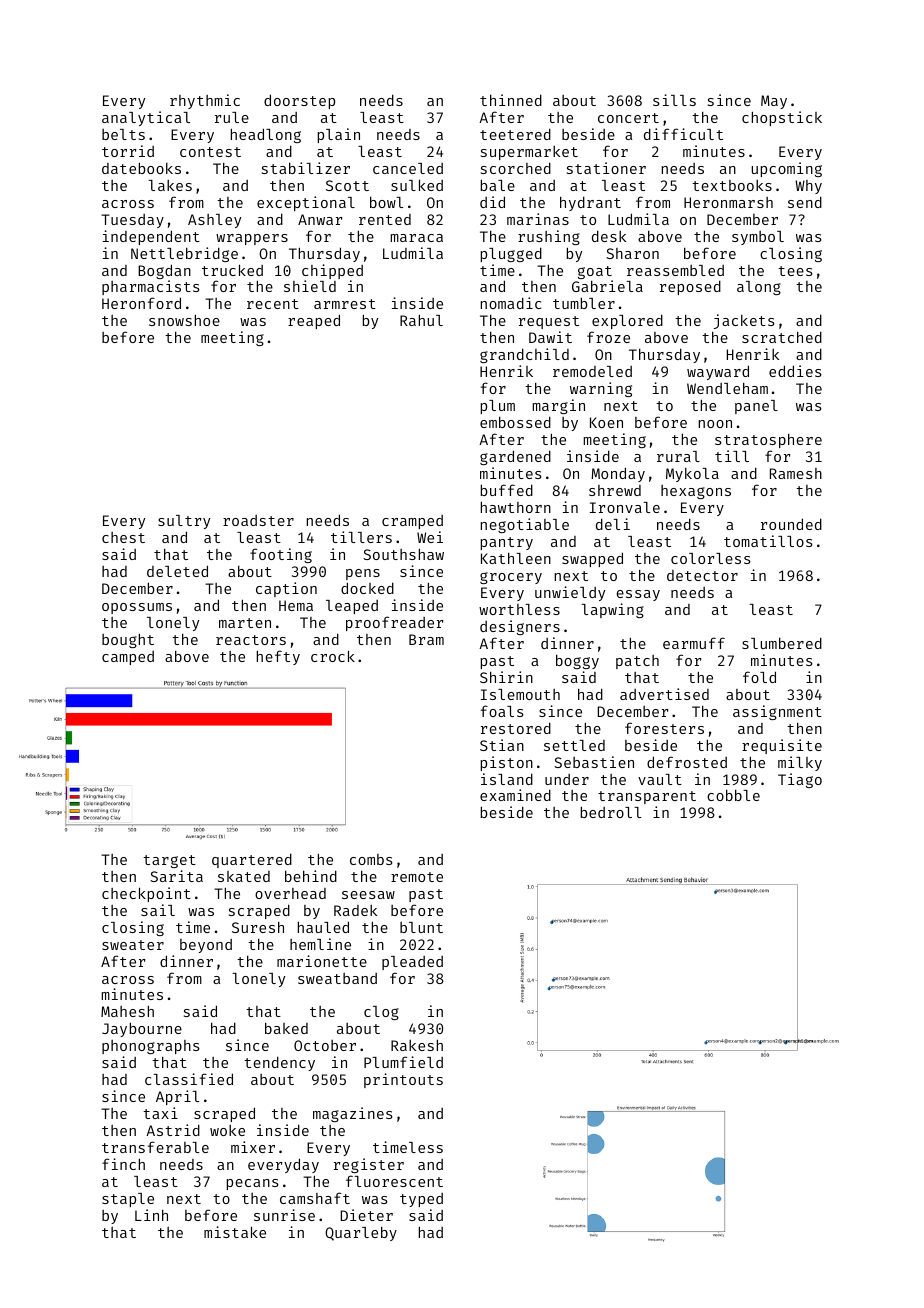  What do you see at coordinates (128, 658) in the image?
I see `camped` at bounding box center [128, 658].
